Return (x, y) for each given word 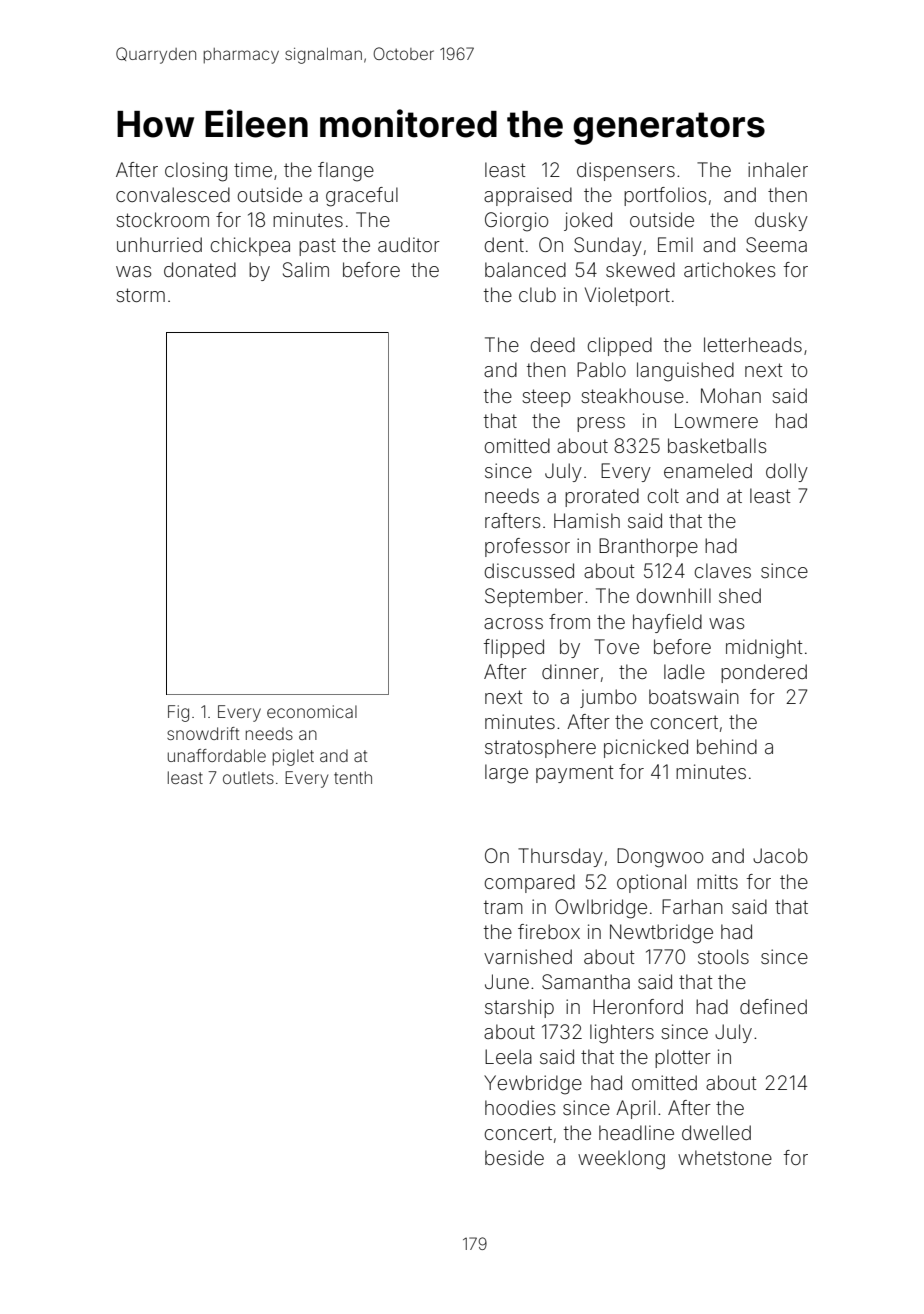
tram (503, 907)
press (601, 424)
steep (546, 398)
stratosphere (540, 748)
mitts (717, 881)
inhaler (778, 169)
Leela (508, 1056)
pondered (764, 673)
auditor (409, 244)
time (253, 169)
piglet (293, 757)
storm (140, 295)
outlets (248, 777)
